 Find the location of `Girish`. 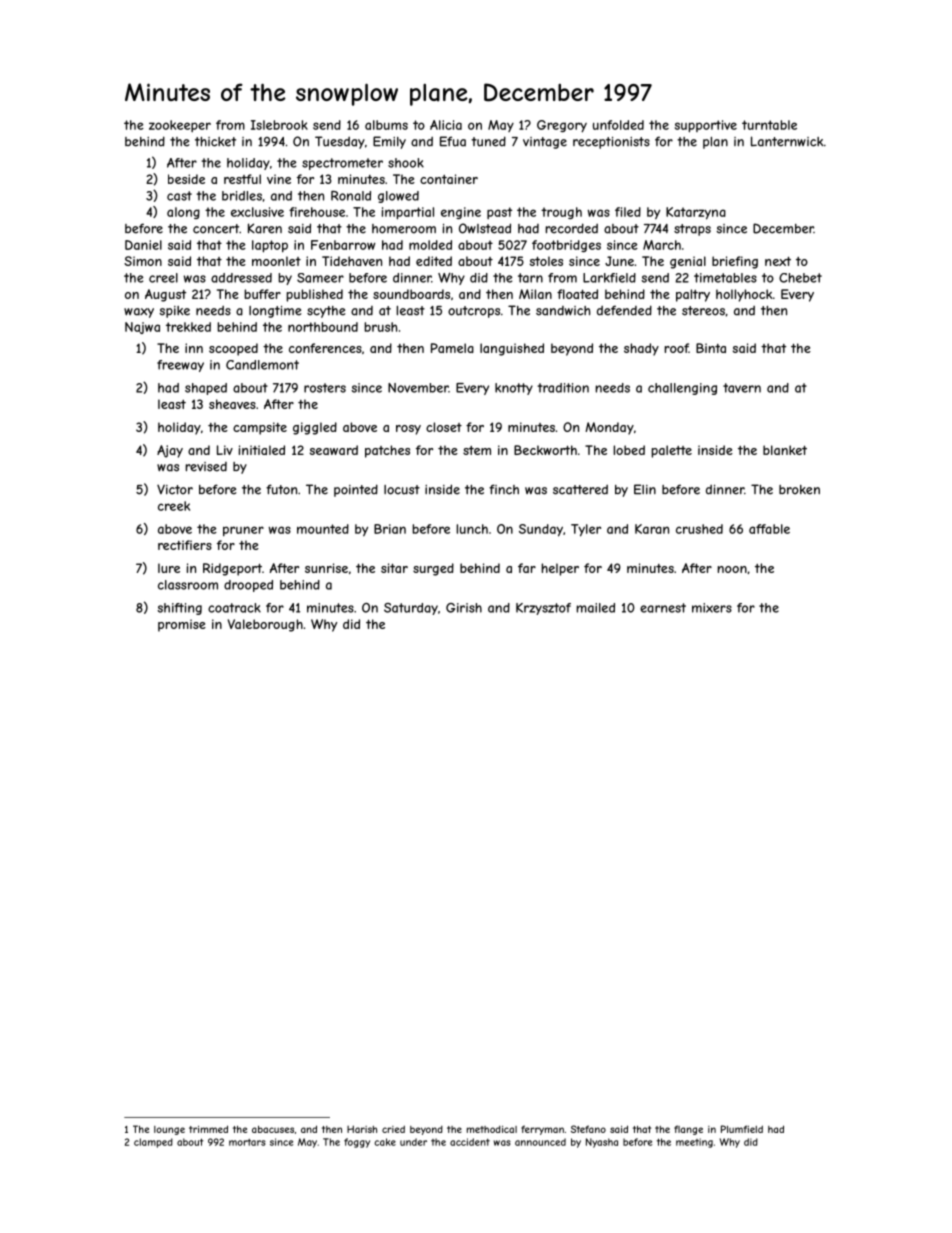

Girish is located at coordinates (464, 608).
